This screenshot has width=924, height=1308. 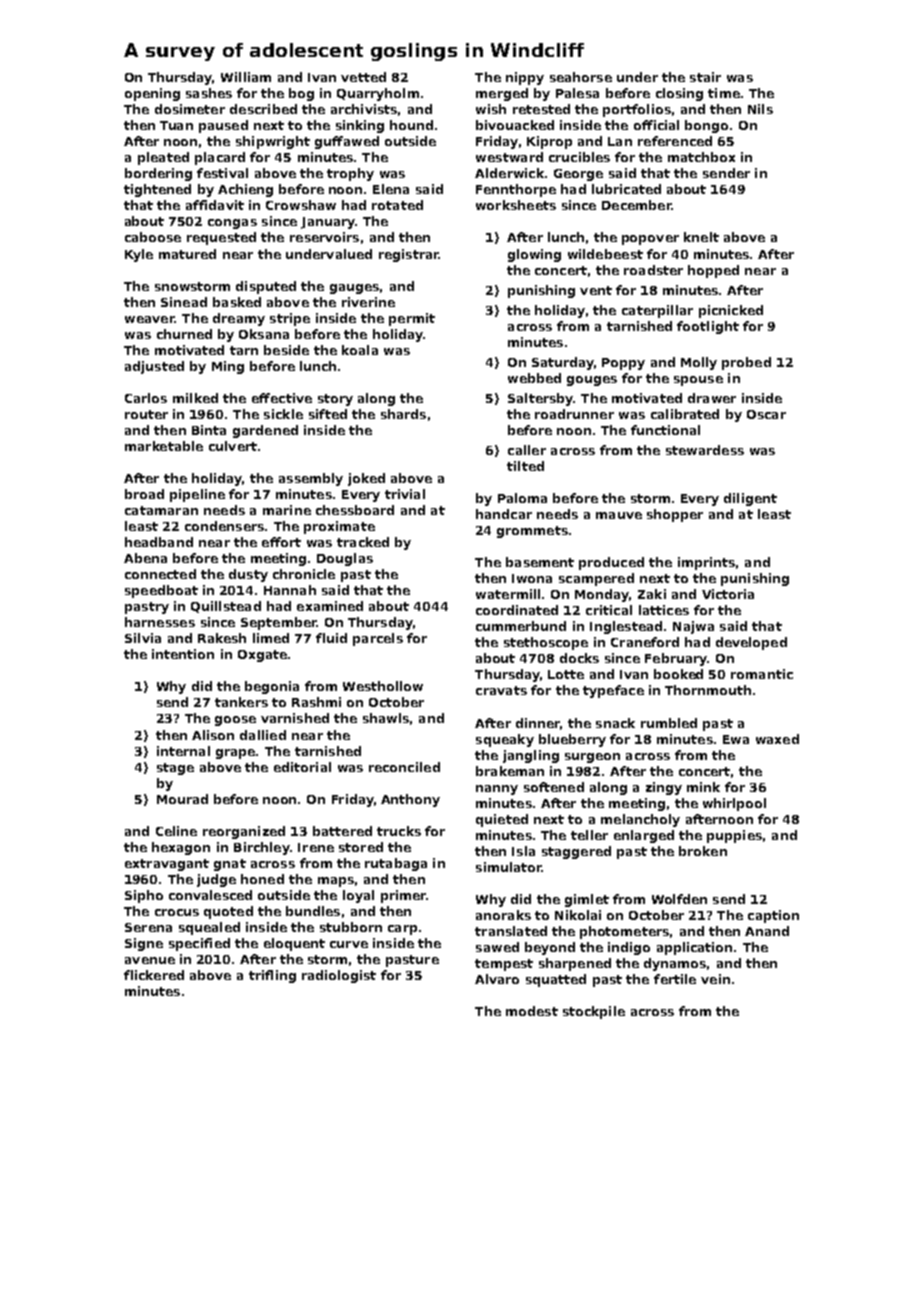 I want to click on Oksana, so click(x=264, y=334).
